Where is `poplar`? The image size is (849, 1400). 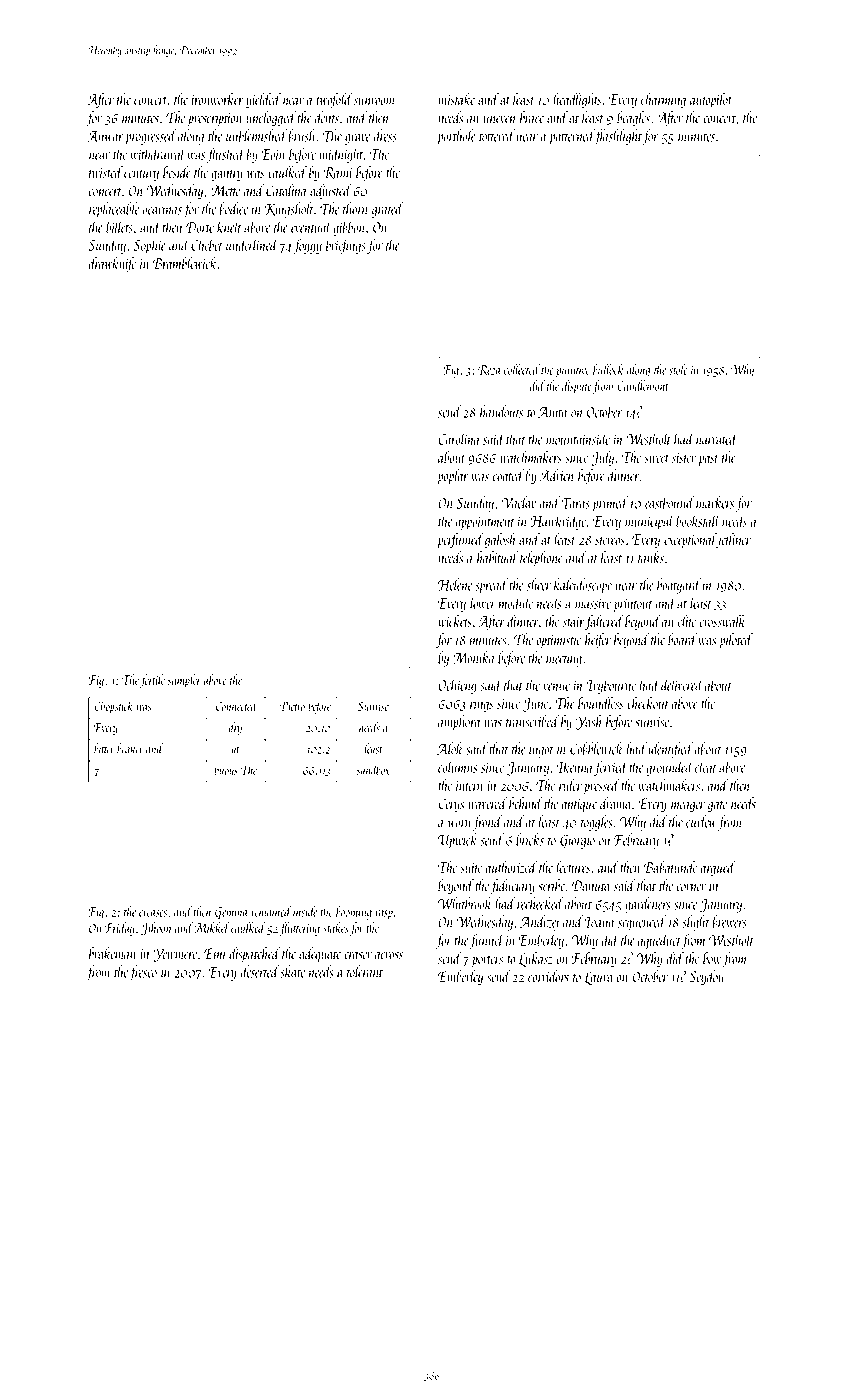
poplar is located at coordinates (453, 477).
